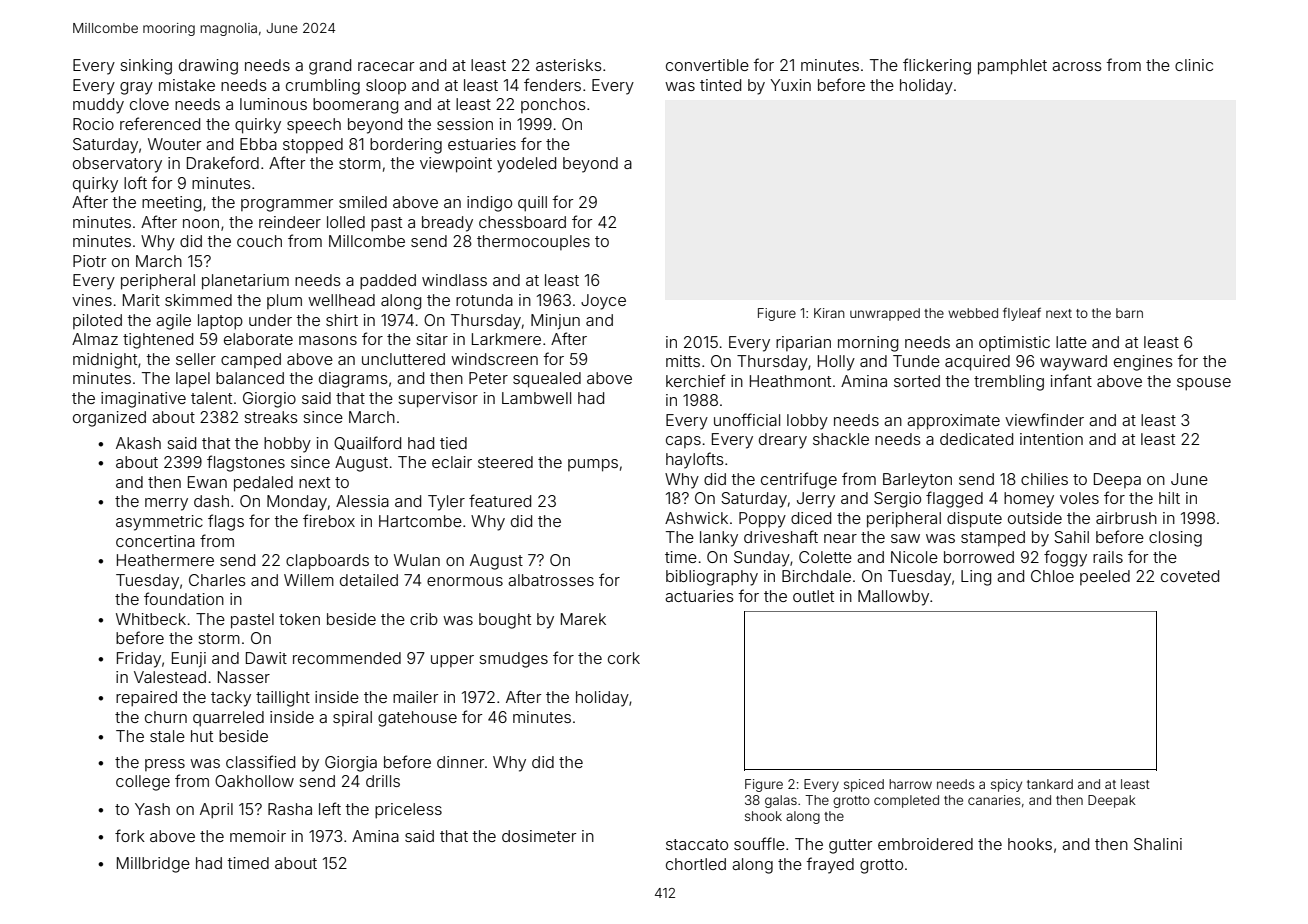  I want to click on memoir, so click(258, 836).
